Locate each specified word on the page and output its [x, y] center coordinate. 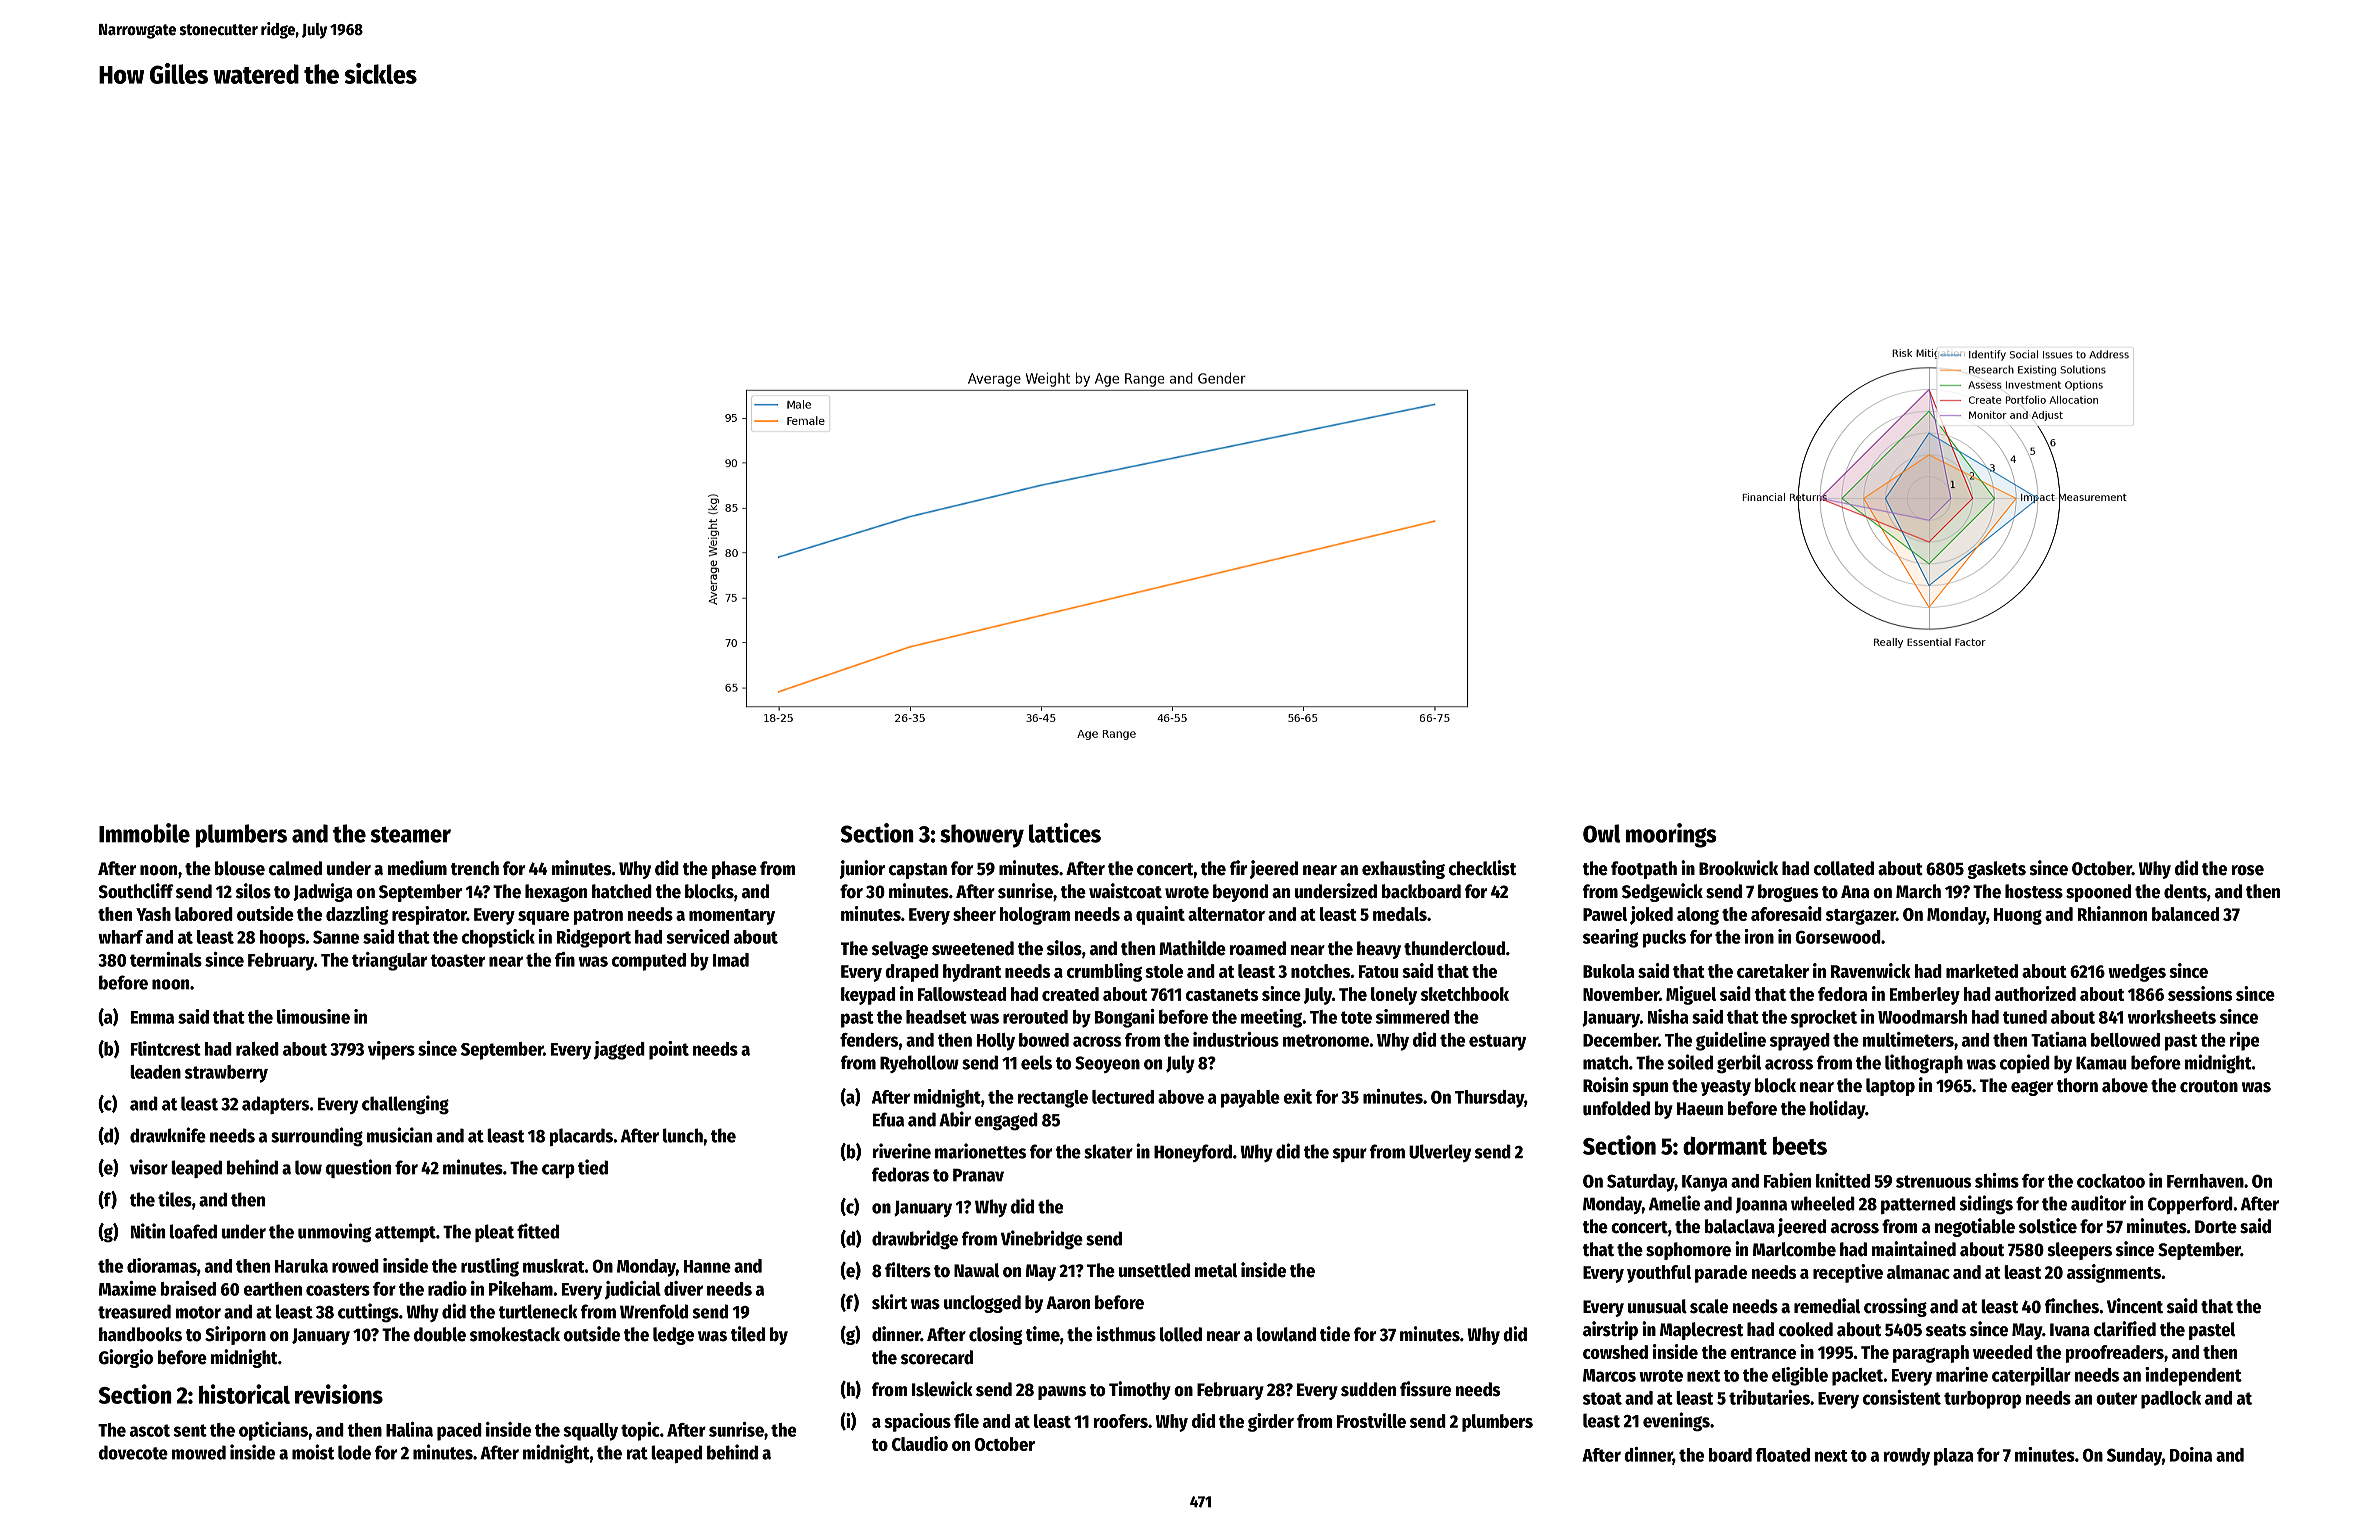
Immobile [144, 833]
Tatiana [2059, 1039]
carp [558, 1171]
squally [590, 1432]
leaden [155, 1072]
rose [2248, 870]
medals [1400, 914]
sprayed [1800, 1042]
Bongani [1125, 1018]
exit [1298, 1096]
